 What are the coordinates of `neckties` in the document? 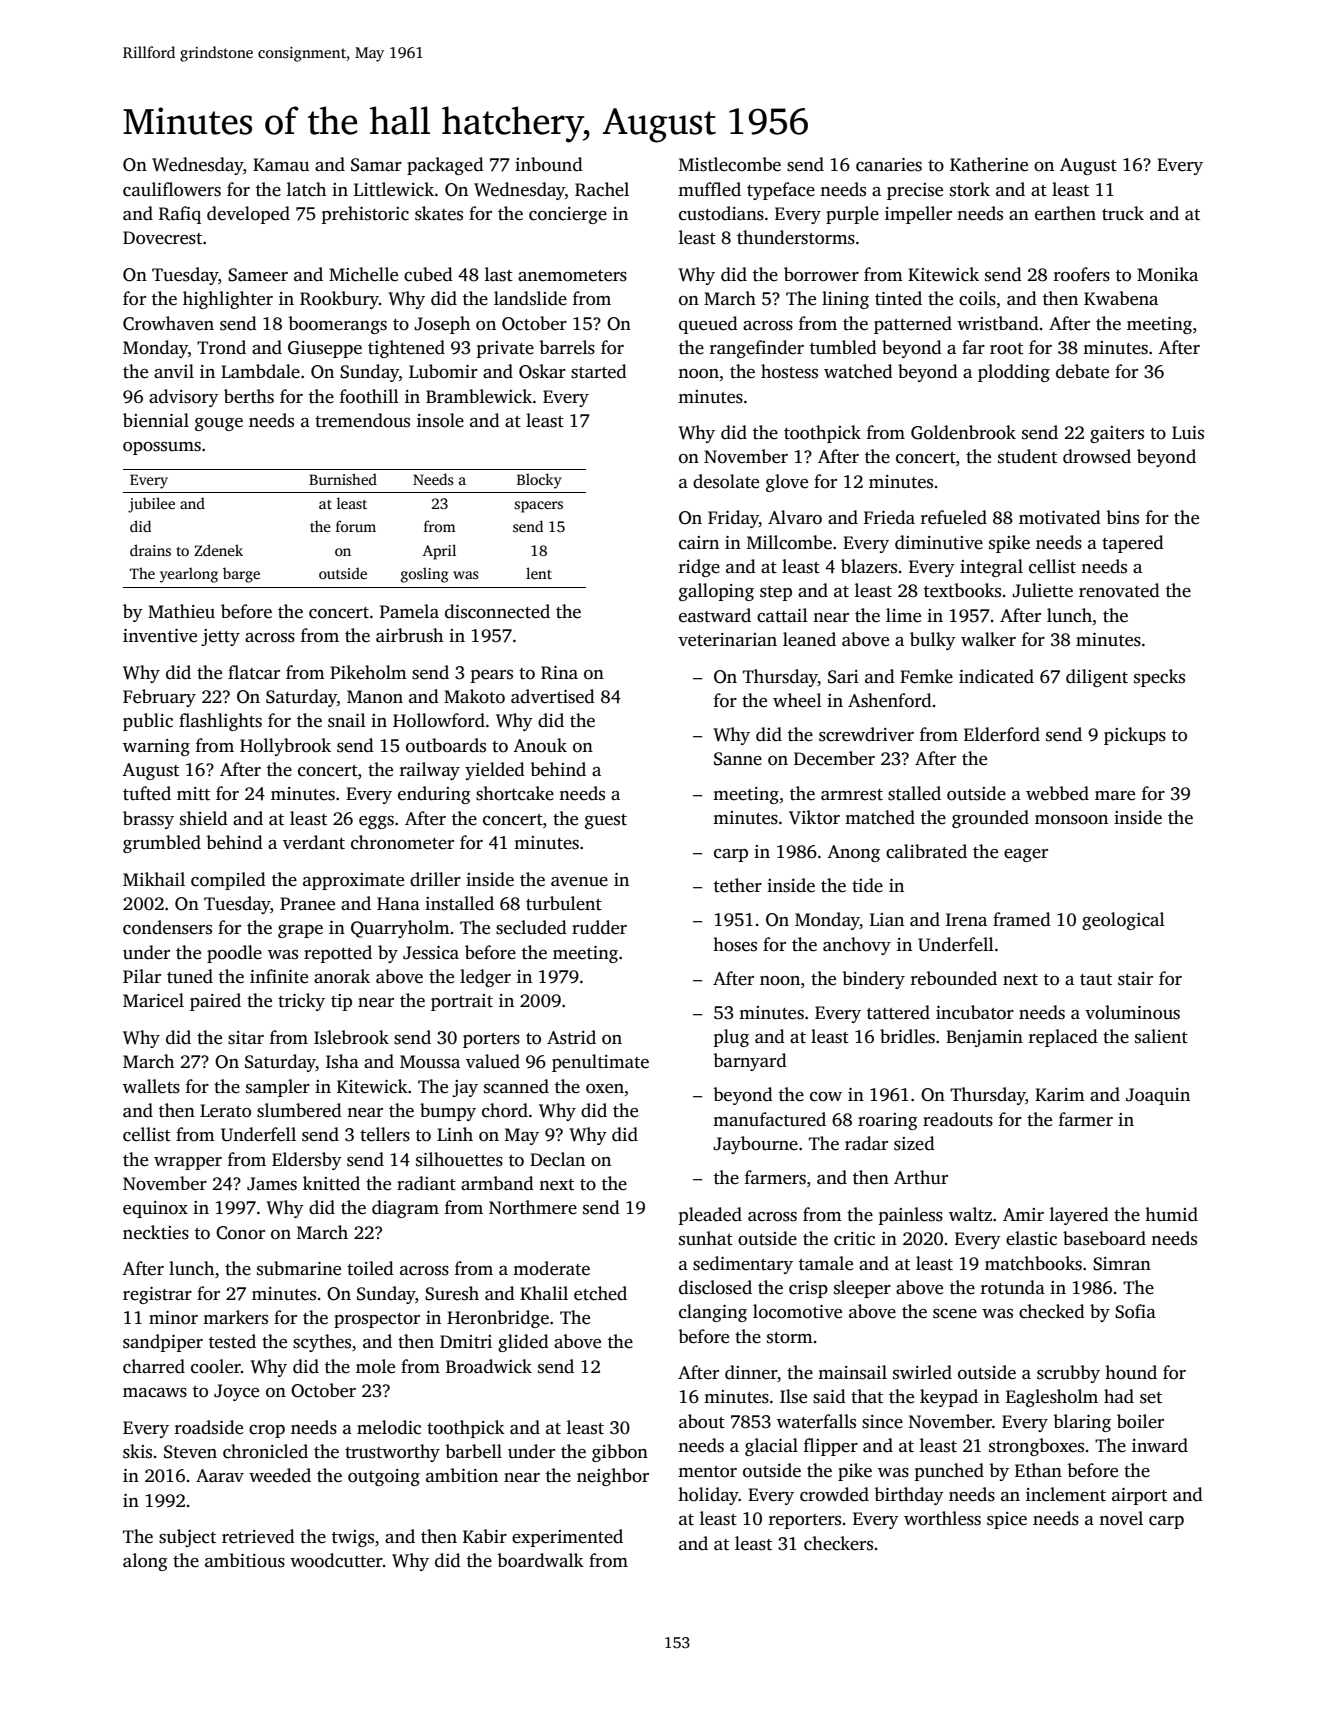 It's located at (156, 1232).
